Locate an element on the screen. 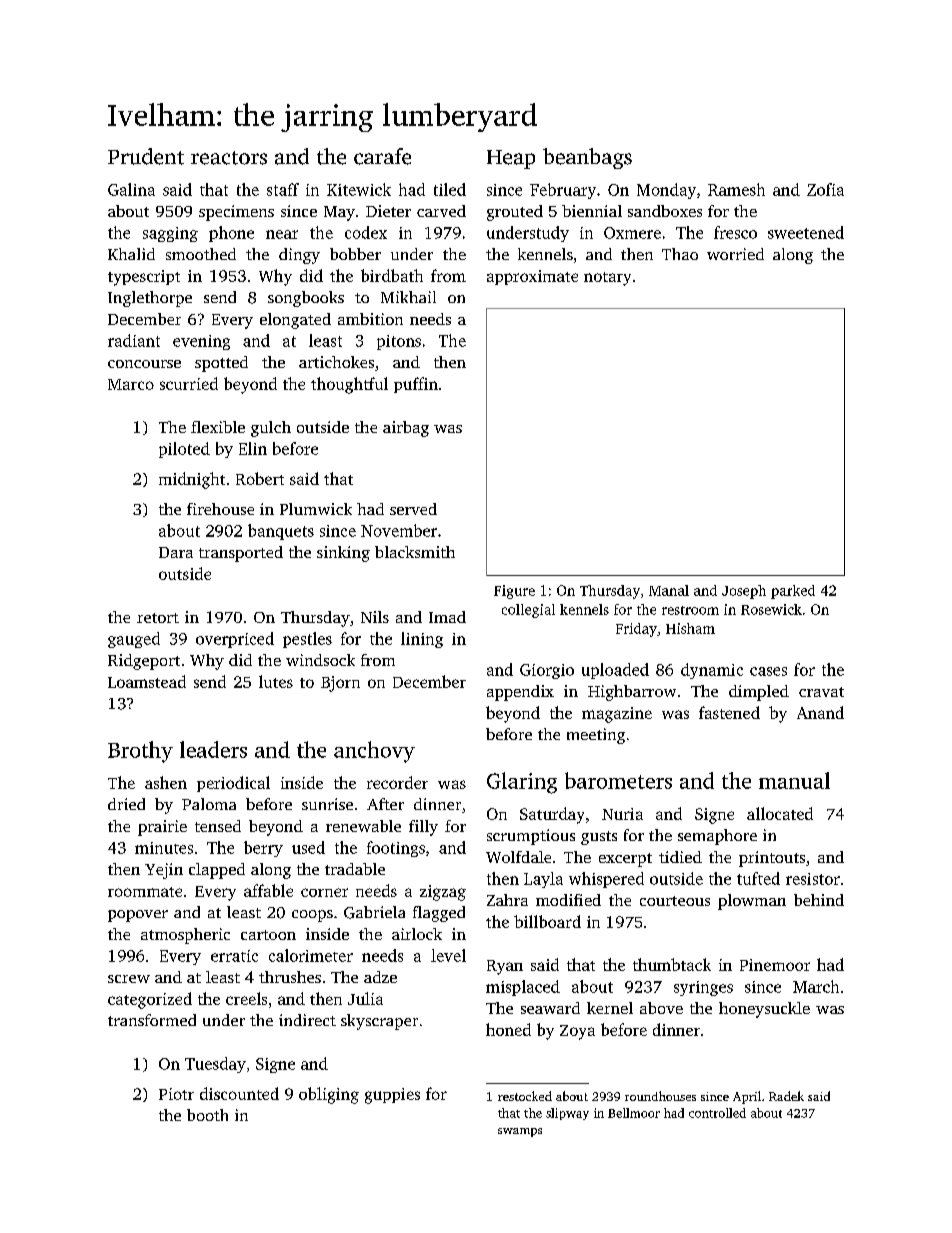 The image size is (952, 1233). popover is located at coordinates (138, 916).
